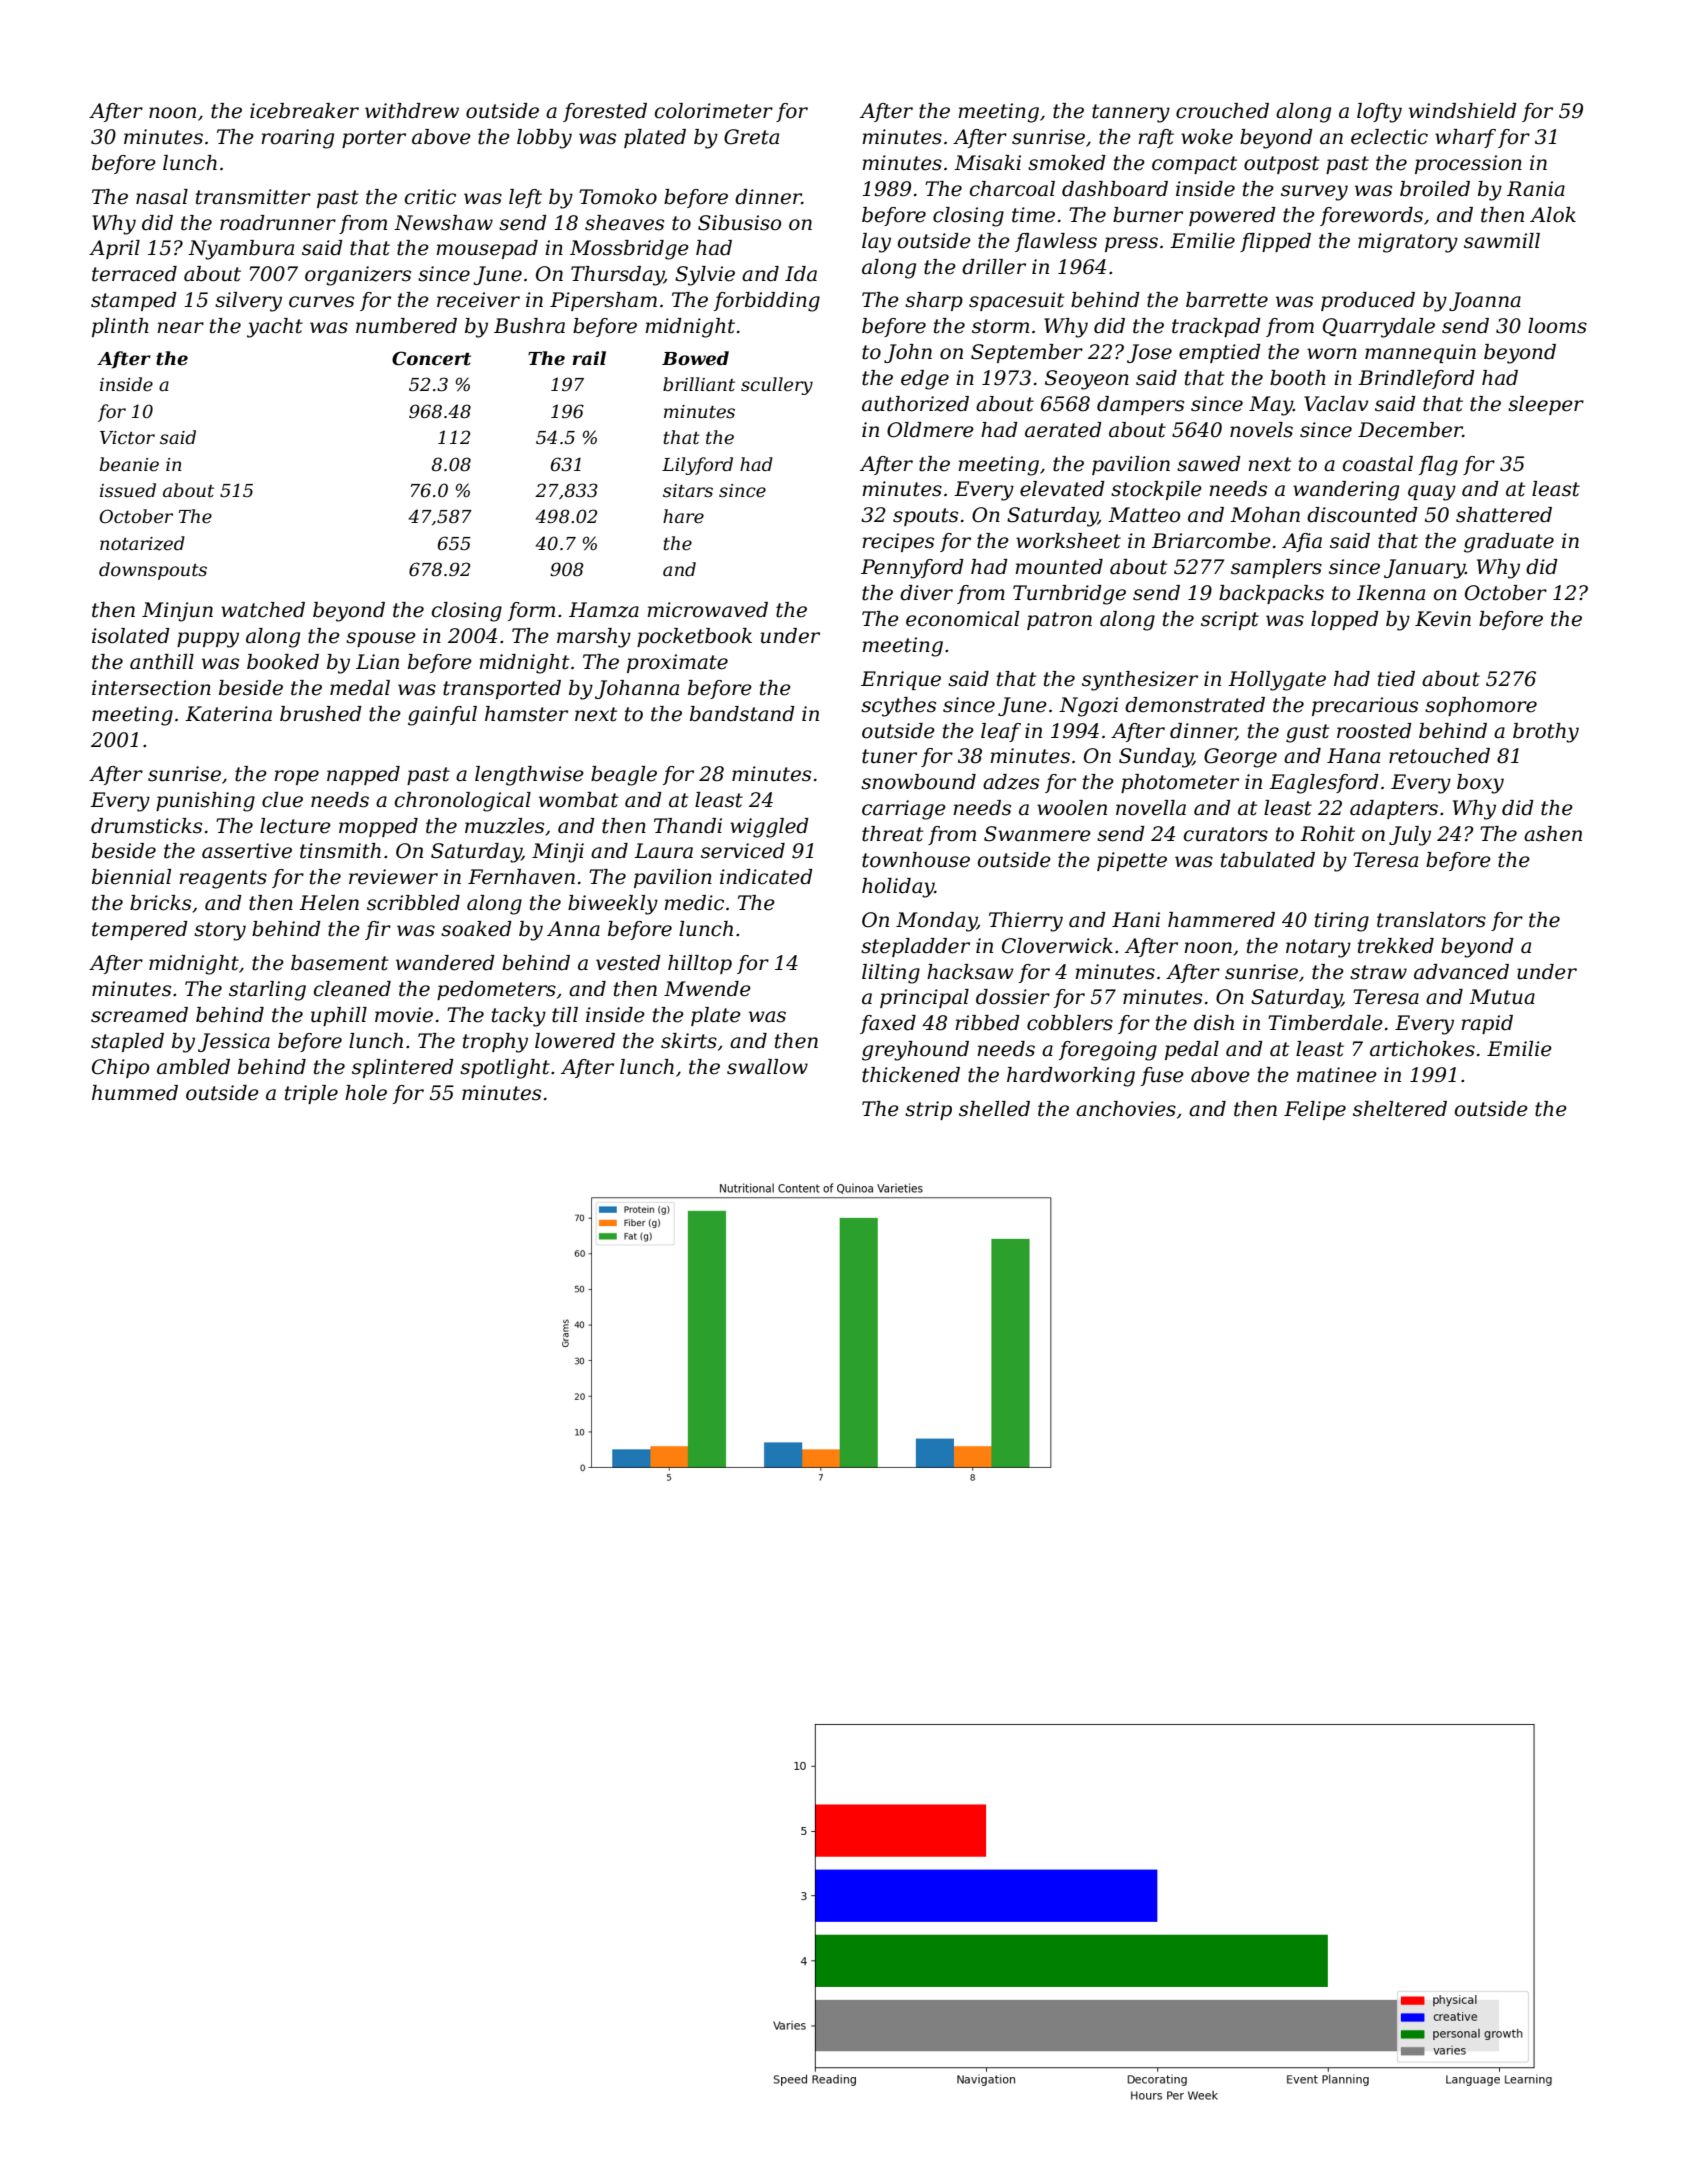 Image resolution: width=1683 pixels, height=2178 pixels. I want to click on Brindleford, so click(1416, 379).
